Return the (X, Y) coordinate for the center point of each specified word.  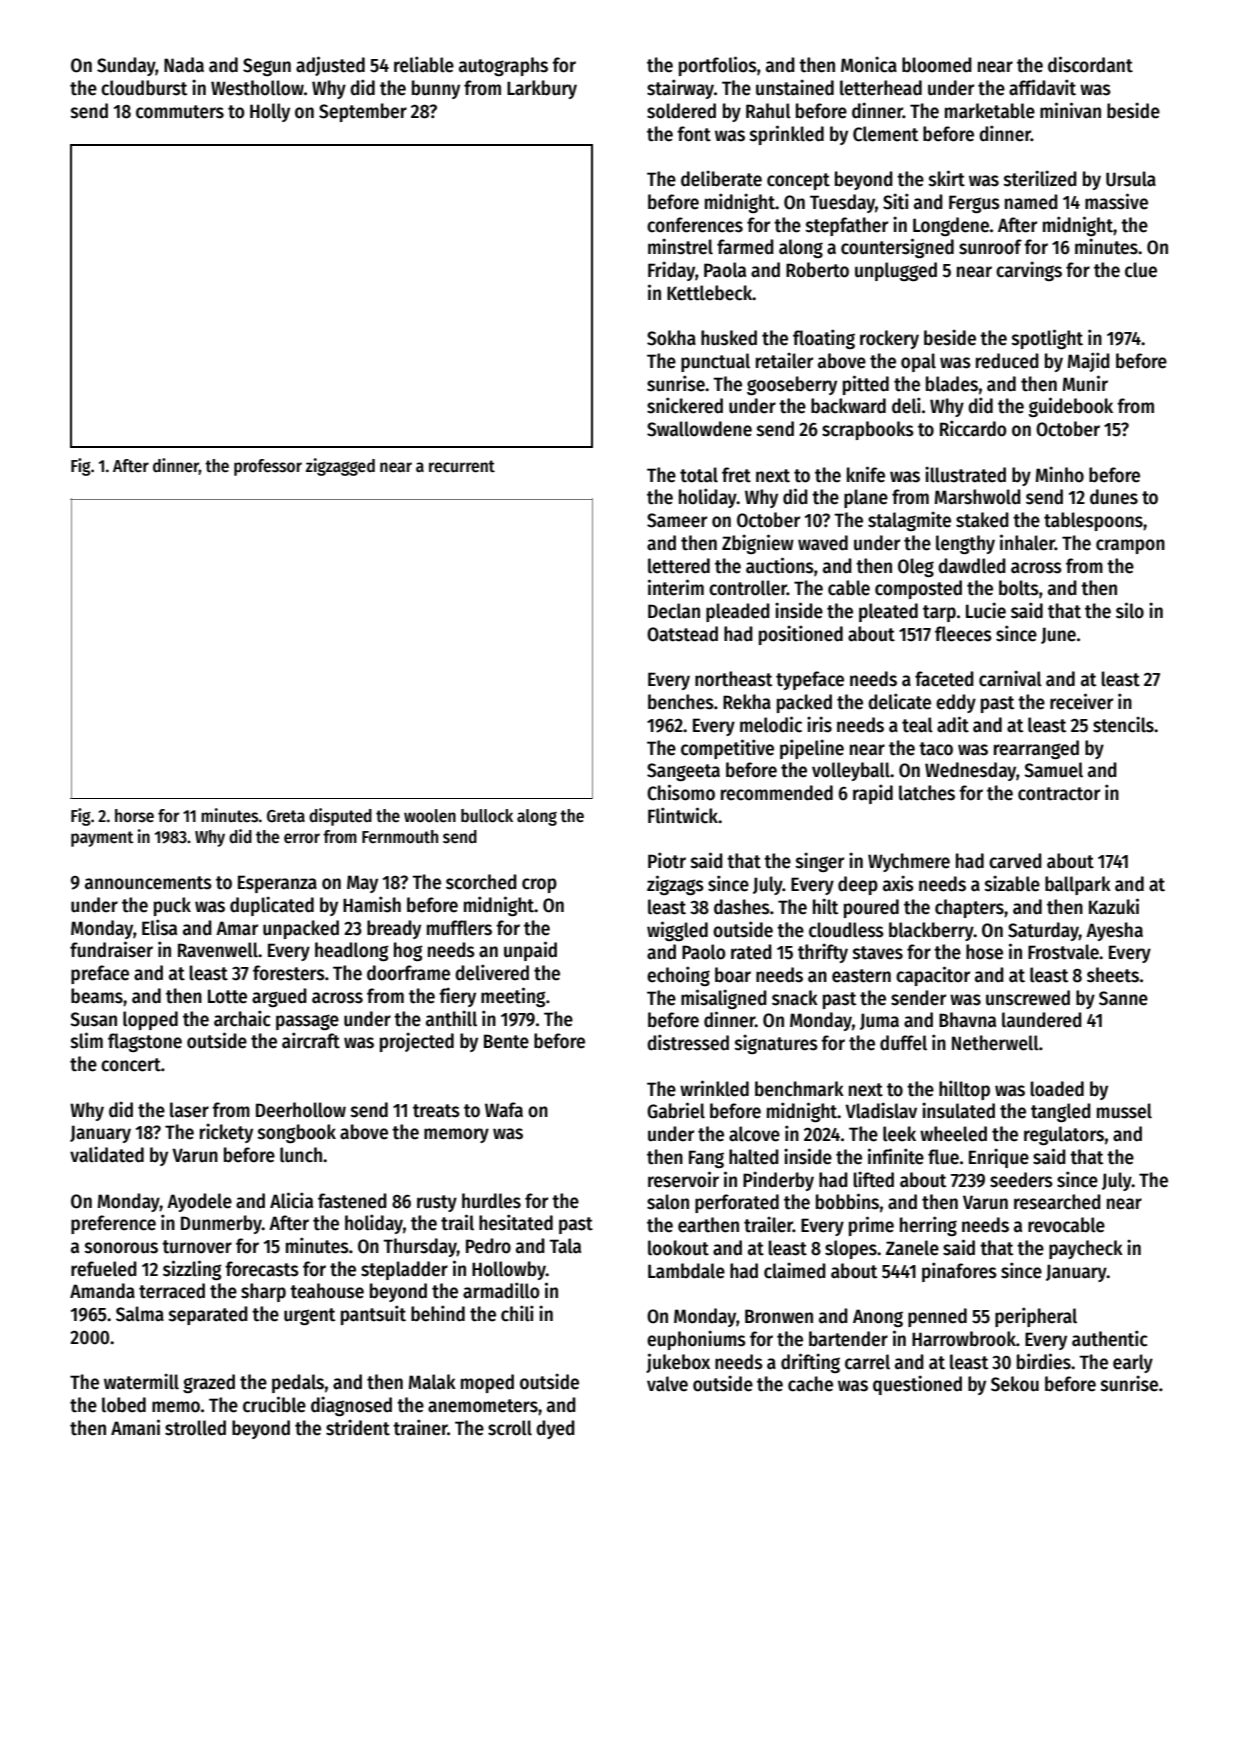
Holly (270, 112)
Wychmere (909, 862)
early (1133, 1363)
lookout (678, 1248)
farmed (745, 247)
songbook (297, 1133)
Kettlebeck (710, 293)
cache (810, 1384)
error (302, 838)
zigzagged (340, 467)
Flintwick (683, 815)
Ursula (1131, 179)
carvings (1029, 271)
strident (358, 1427)
